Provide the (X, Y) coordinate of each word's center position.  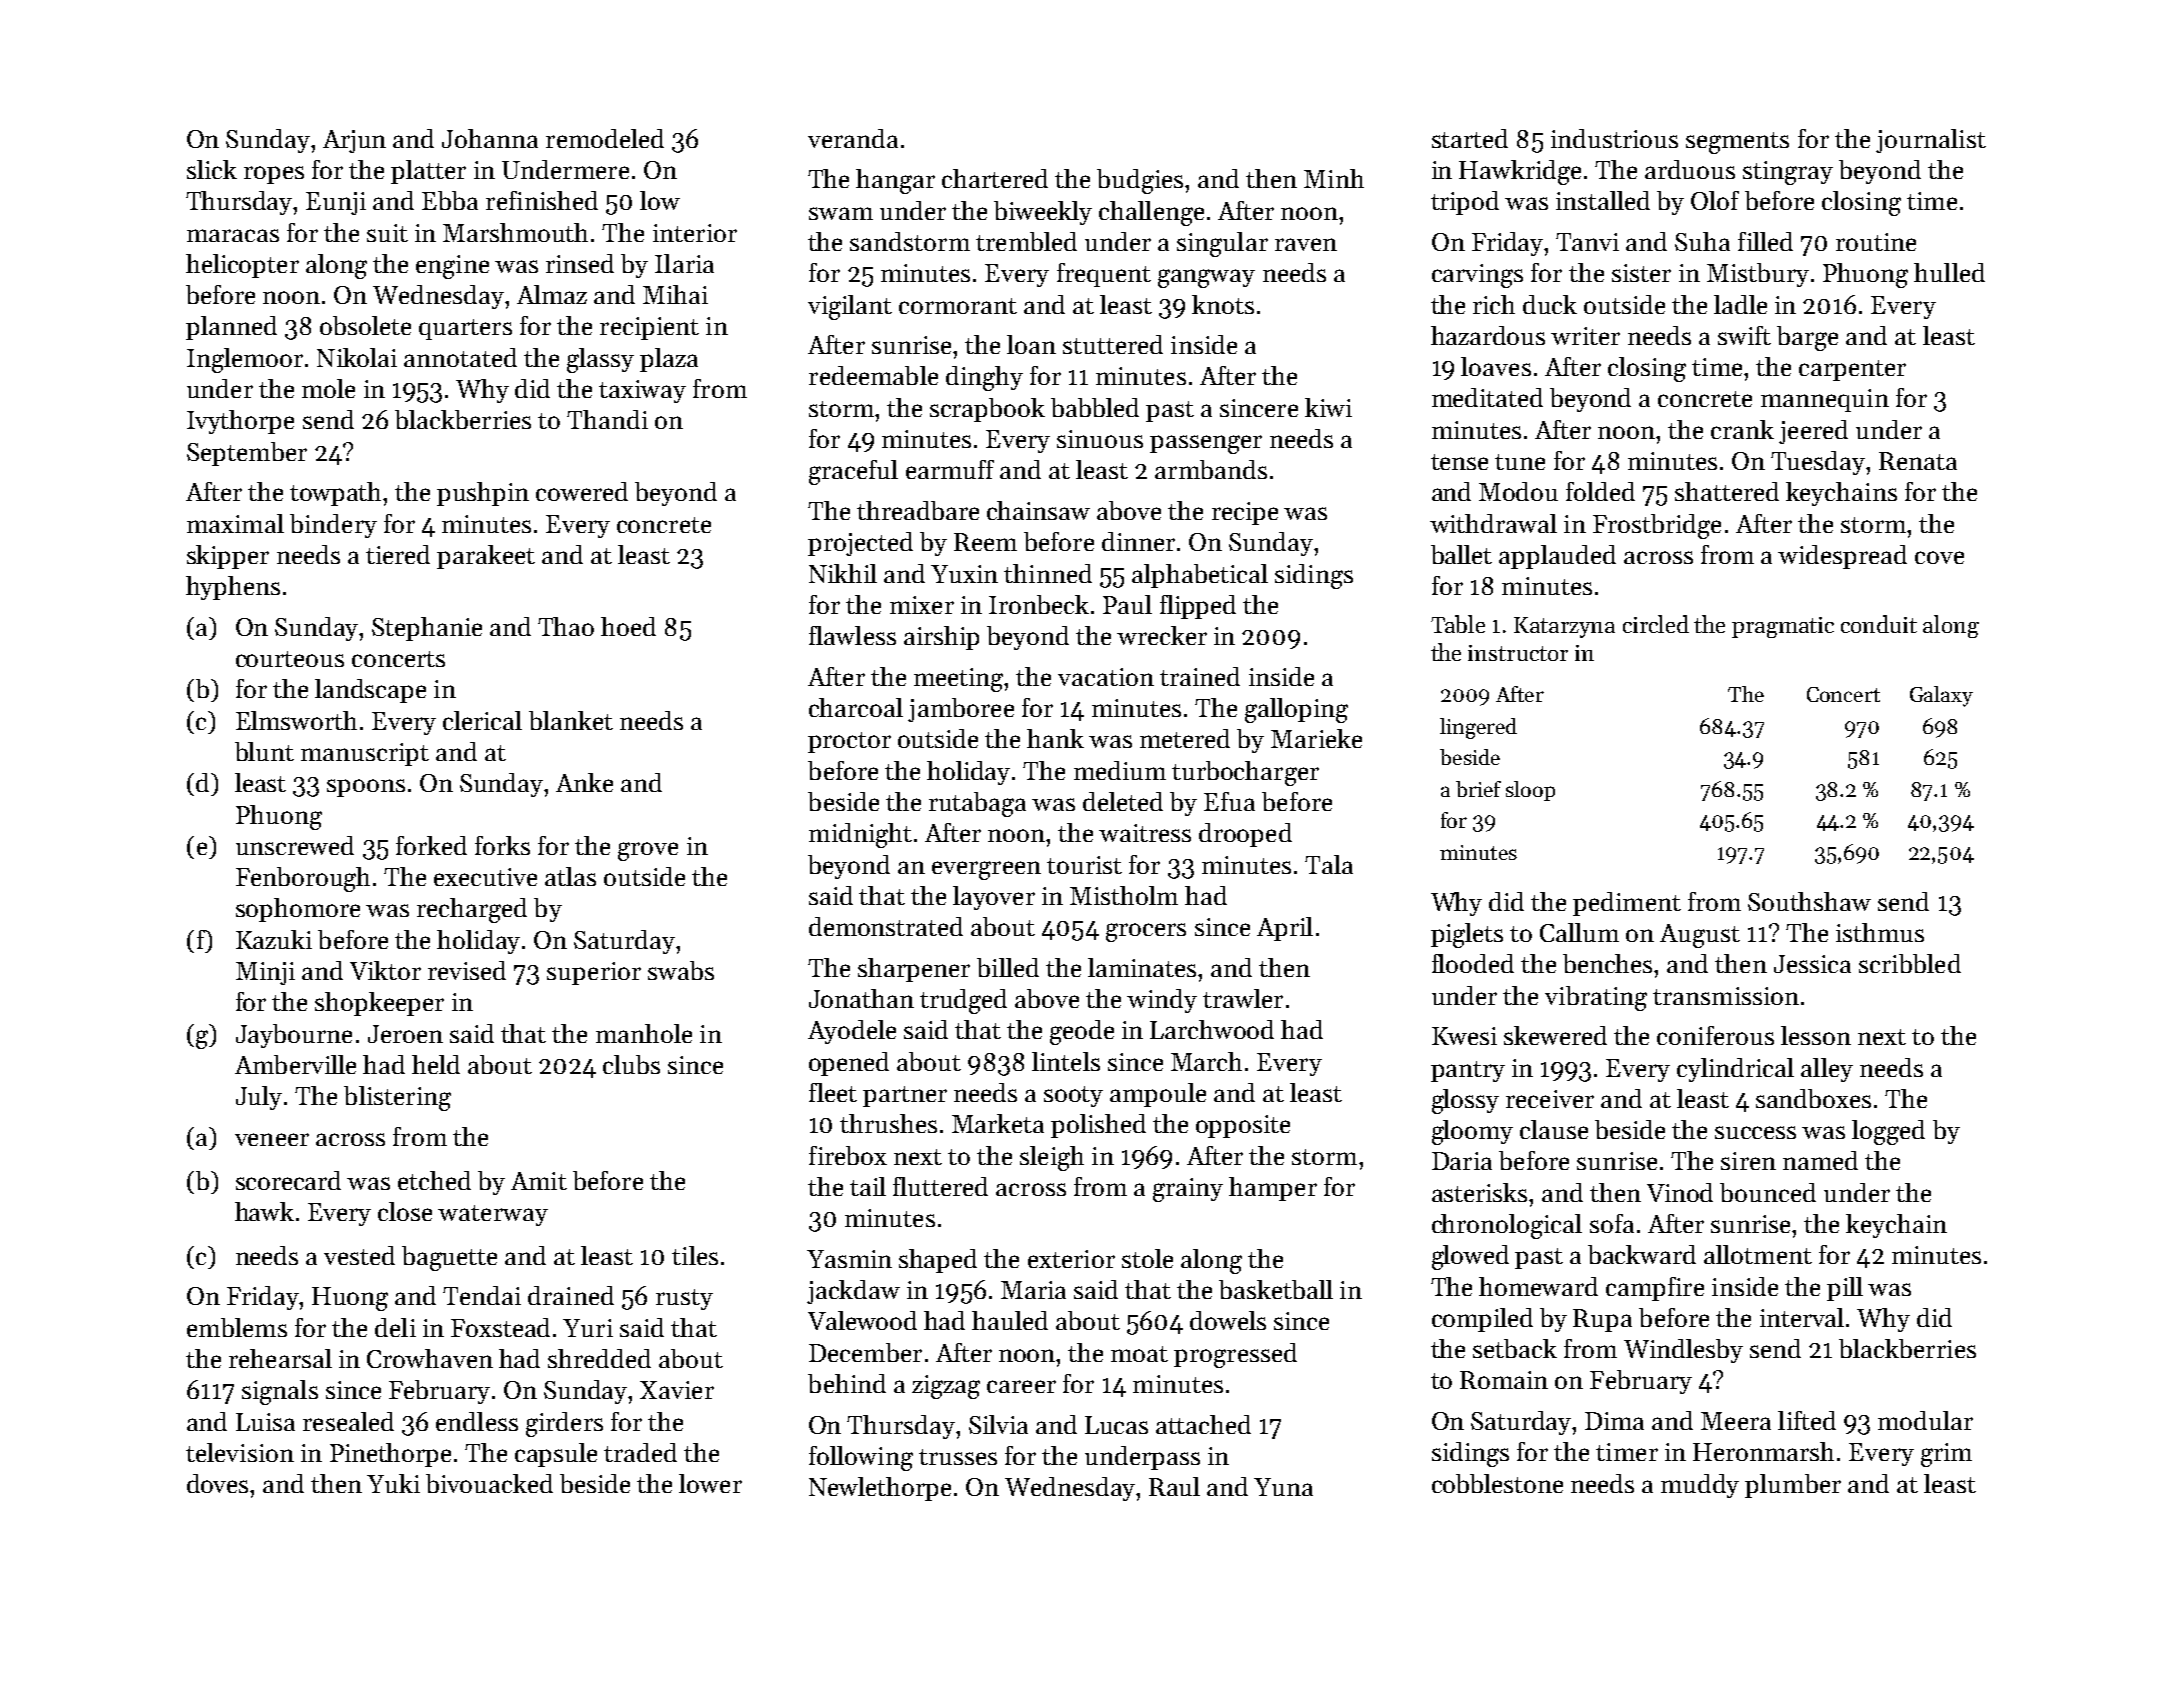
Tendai (482, 1295)
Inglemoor (245, 360)
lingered (1478, 728)
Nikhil (843, 573)
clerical (482, 720)
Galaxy (1941, 696)
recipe (1245, 513)
